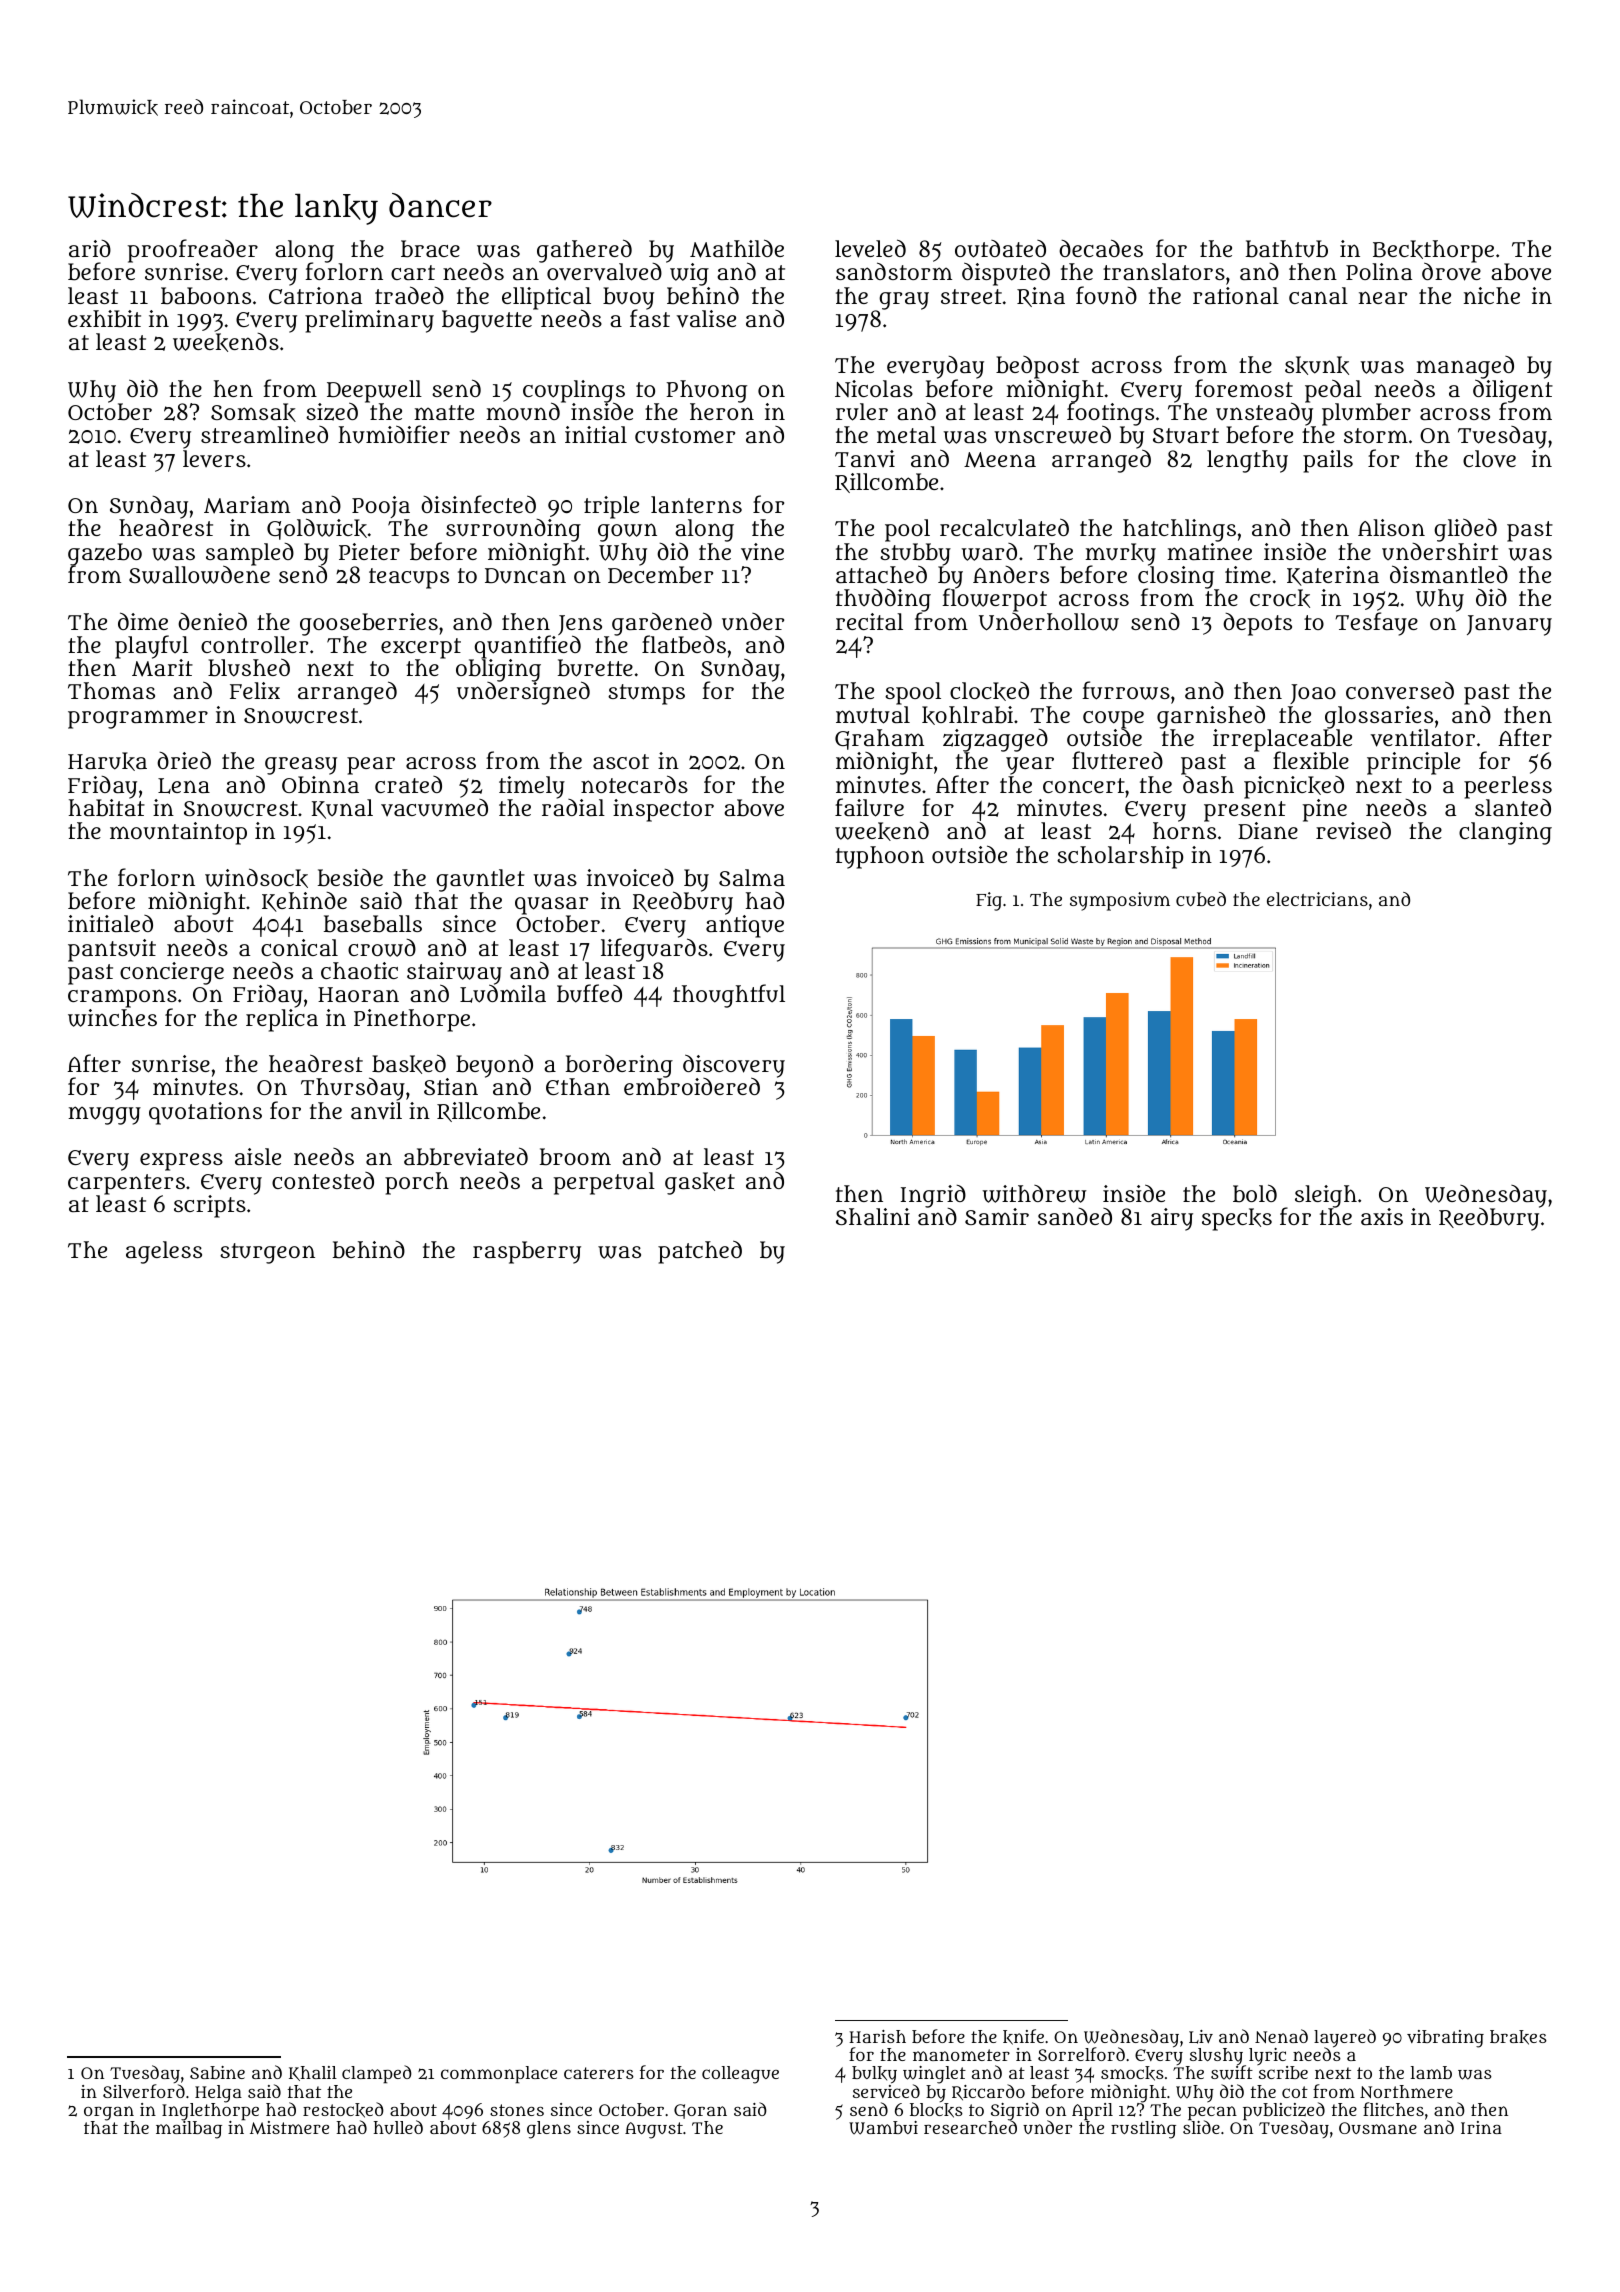 This document has width=1620, height=2292. Describe the element at coordinates (573, 807) in the document. I see `radial` at that location.
